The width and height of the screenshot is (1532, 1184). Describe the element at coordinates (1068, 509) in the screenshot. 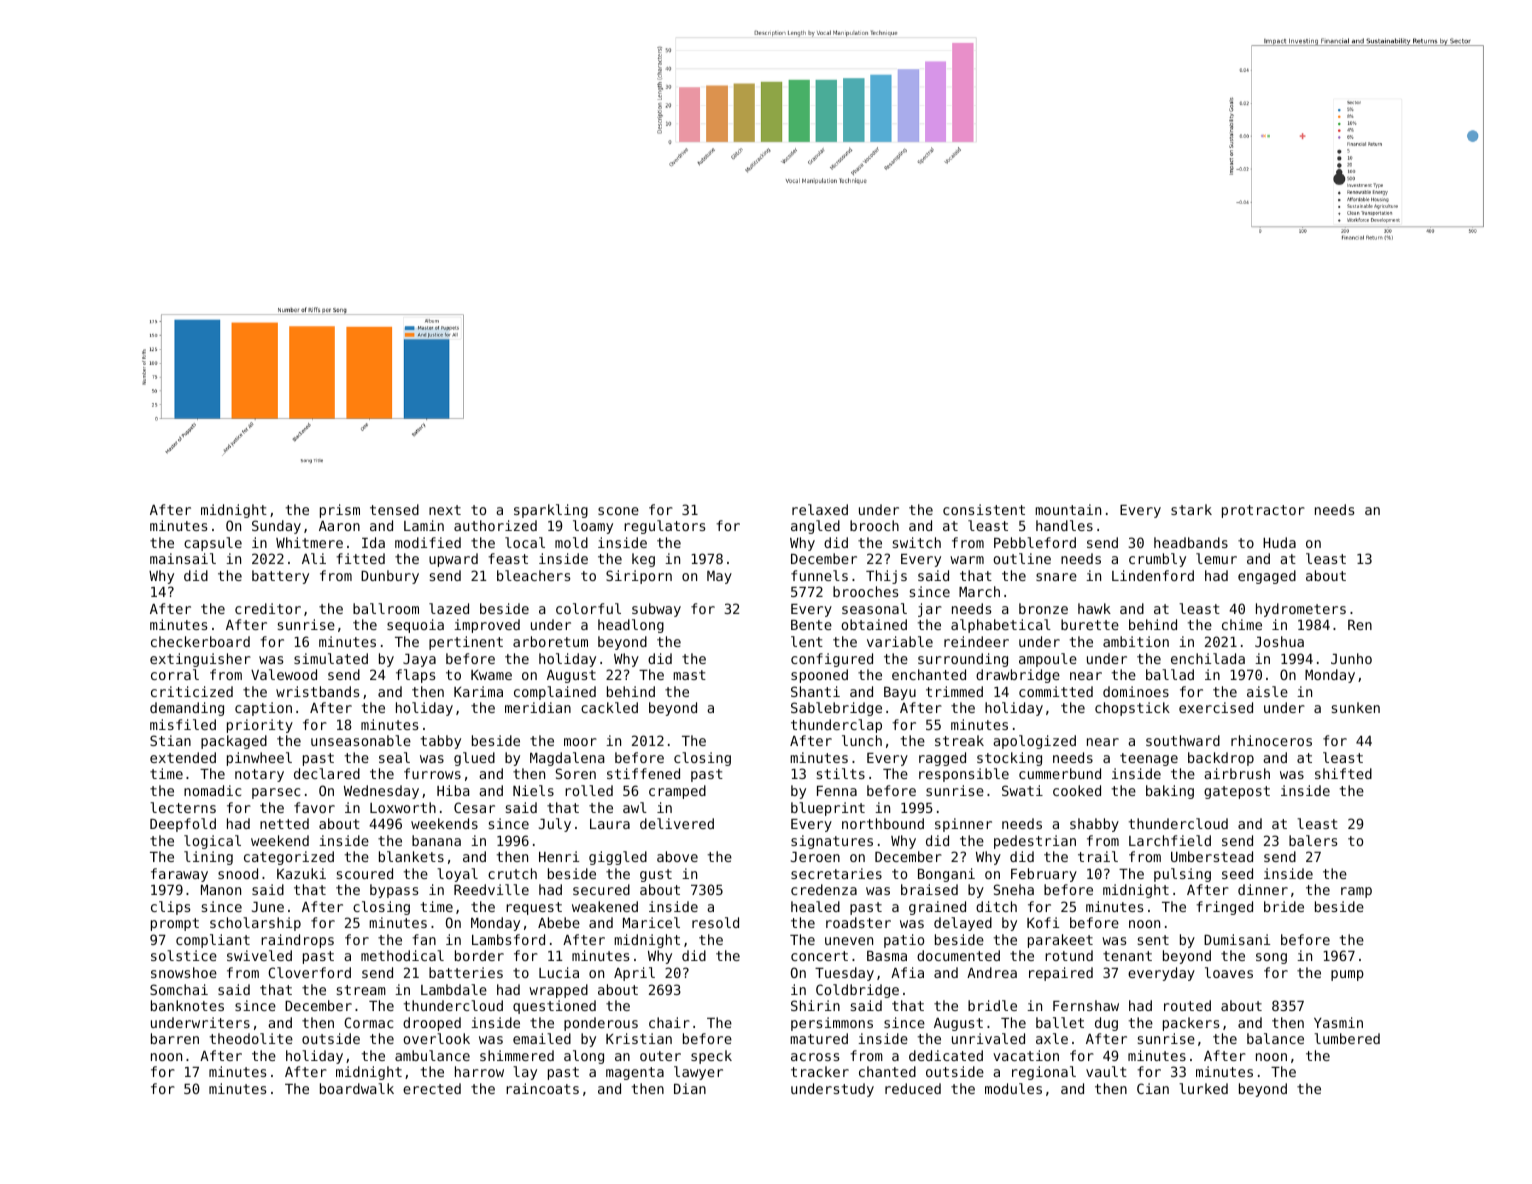

I see `mountain` at that location.
